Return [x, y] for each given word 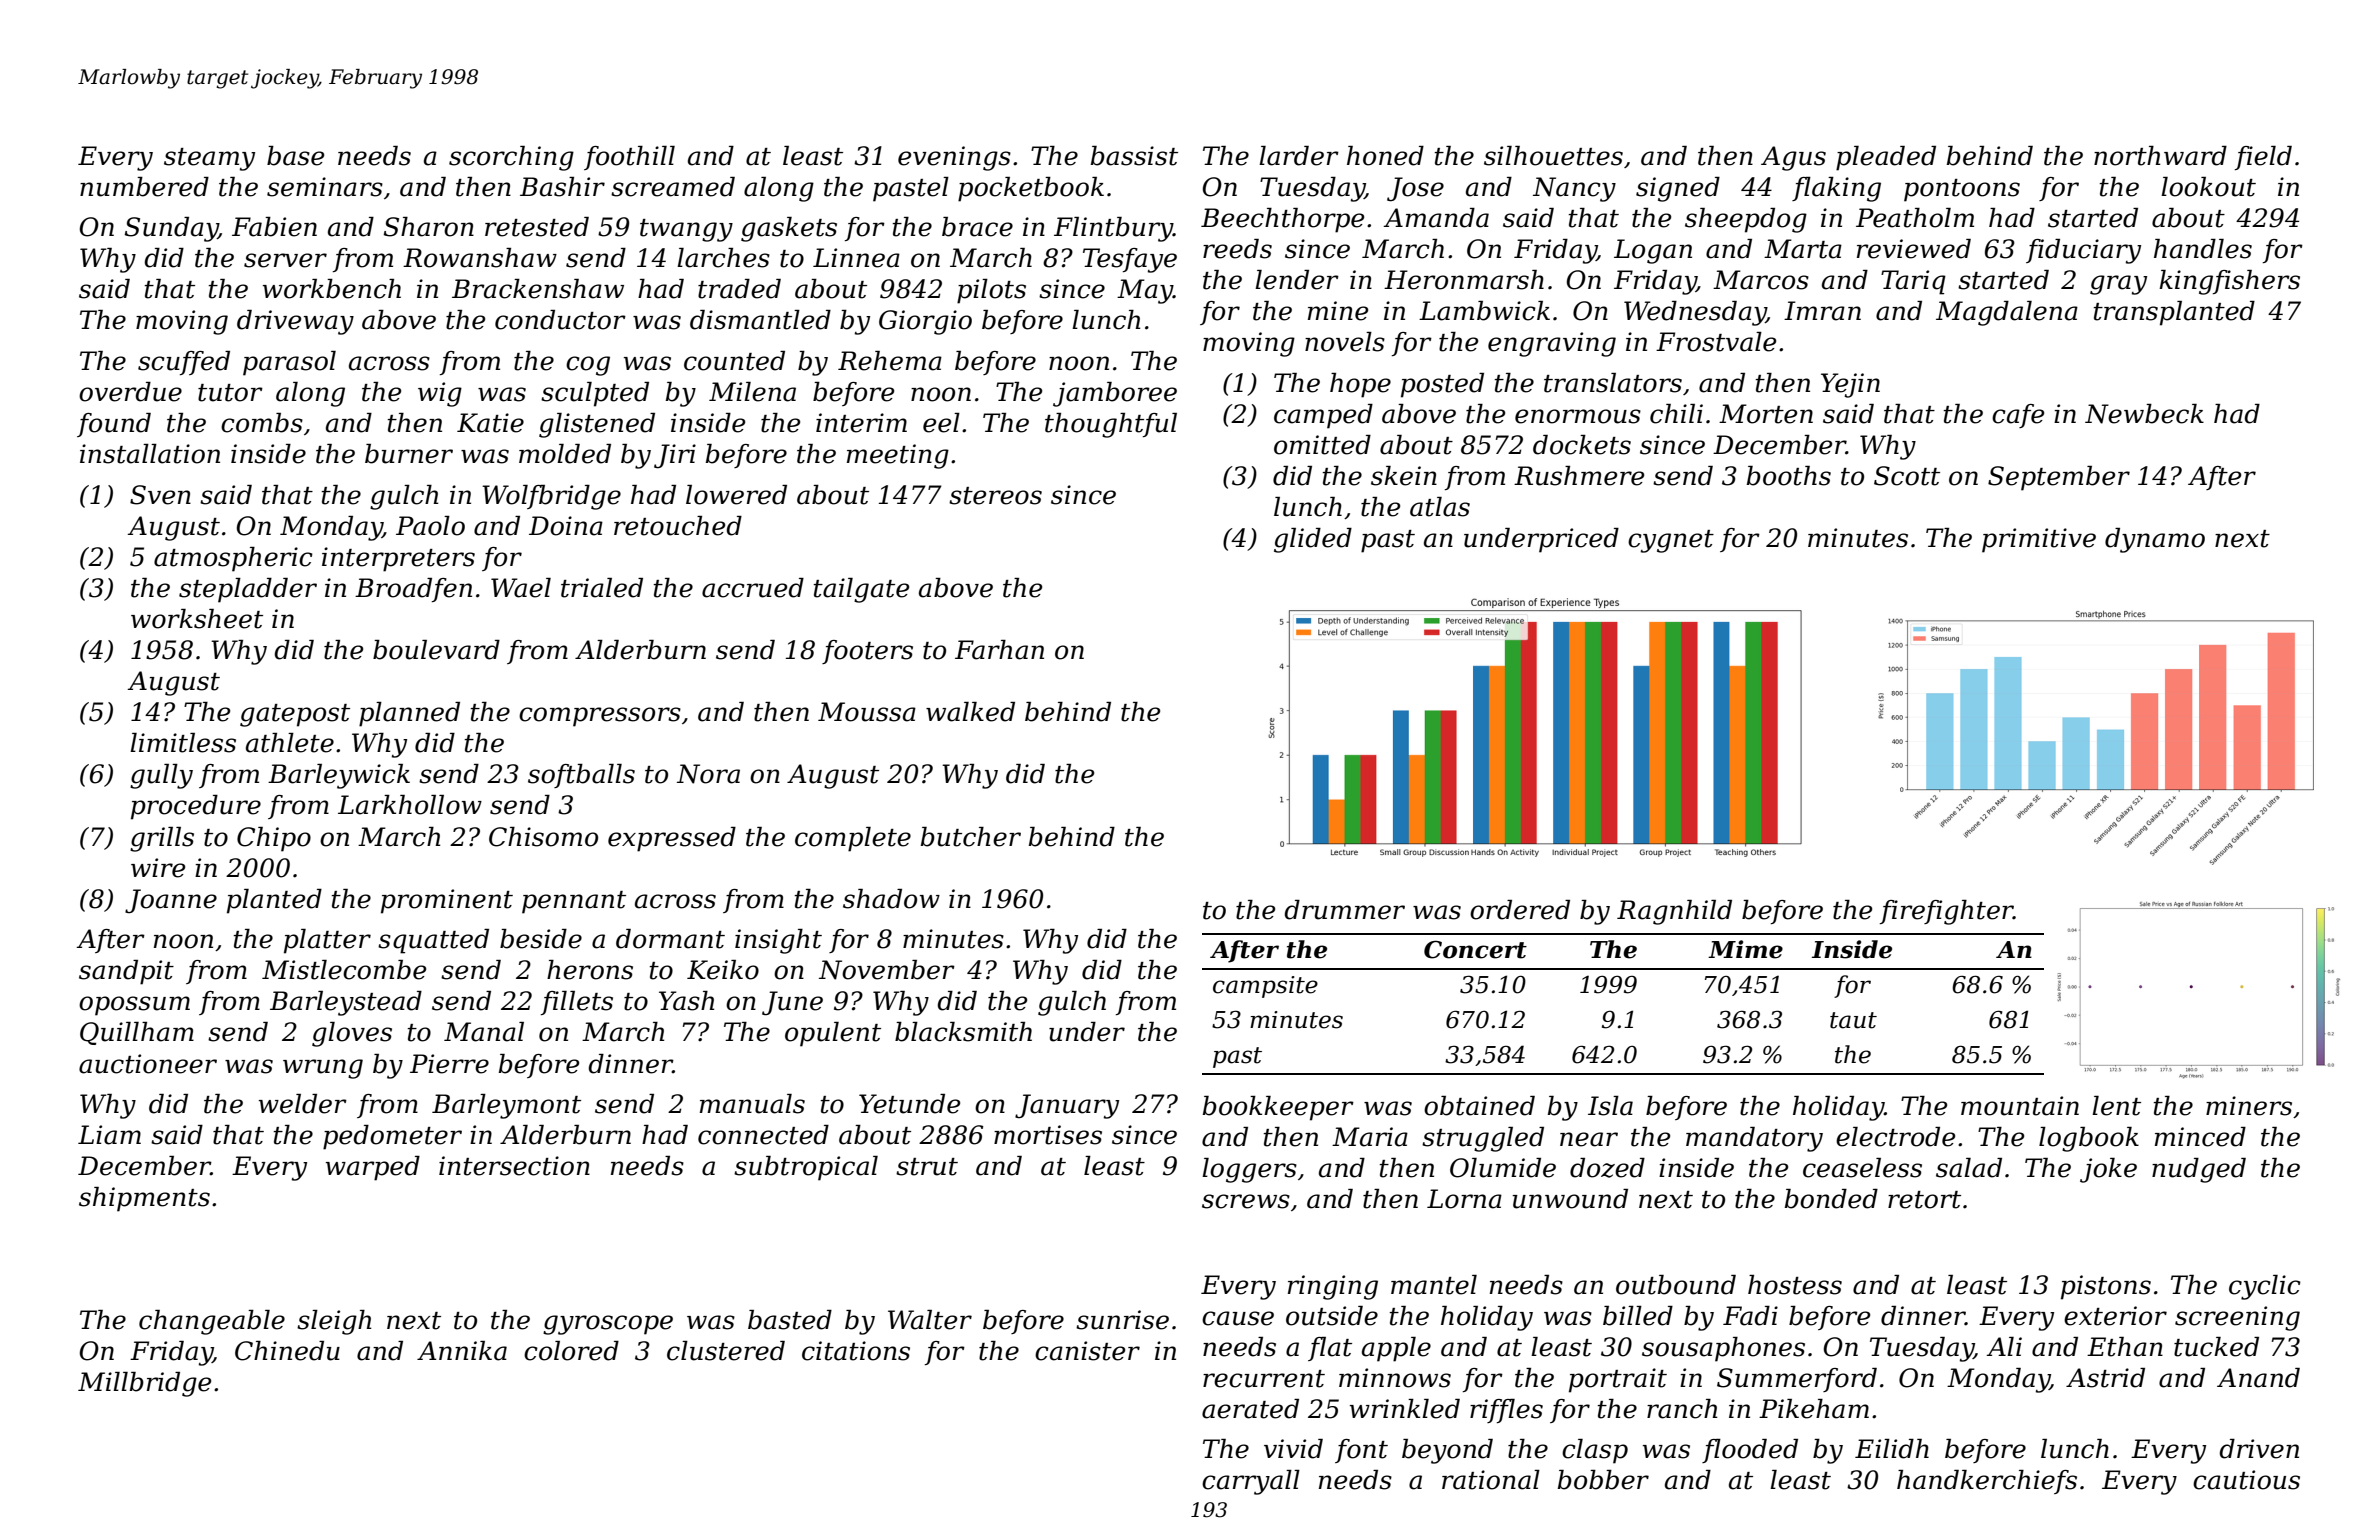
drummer [1344, 910]
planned [409, 714]
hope [1360, 385]
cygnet [1671, 541]
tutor [230, 393]
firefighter [1947, 912]
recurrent [1264, 1379]
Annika [462, 1351]
